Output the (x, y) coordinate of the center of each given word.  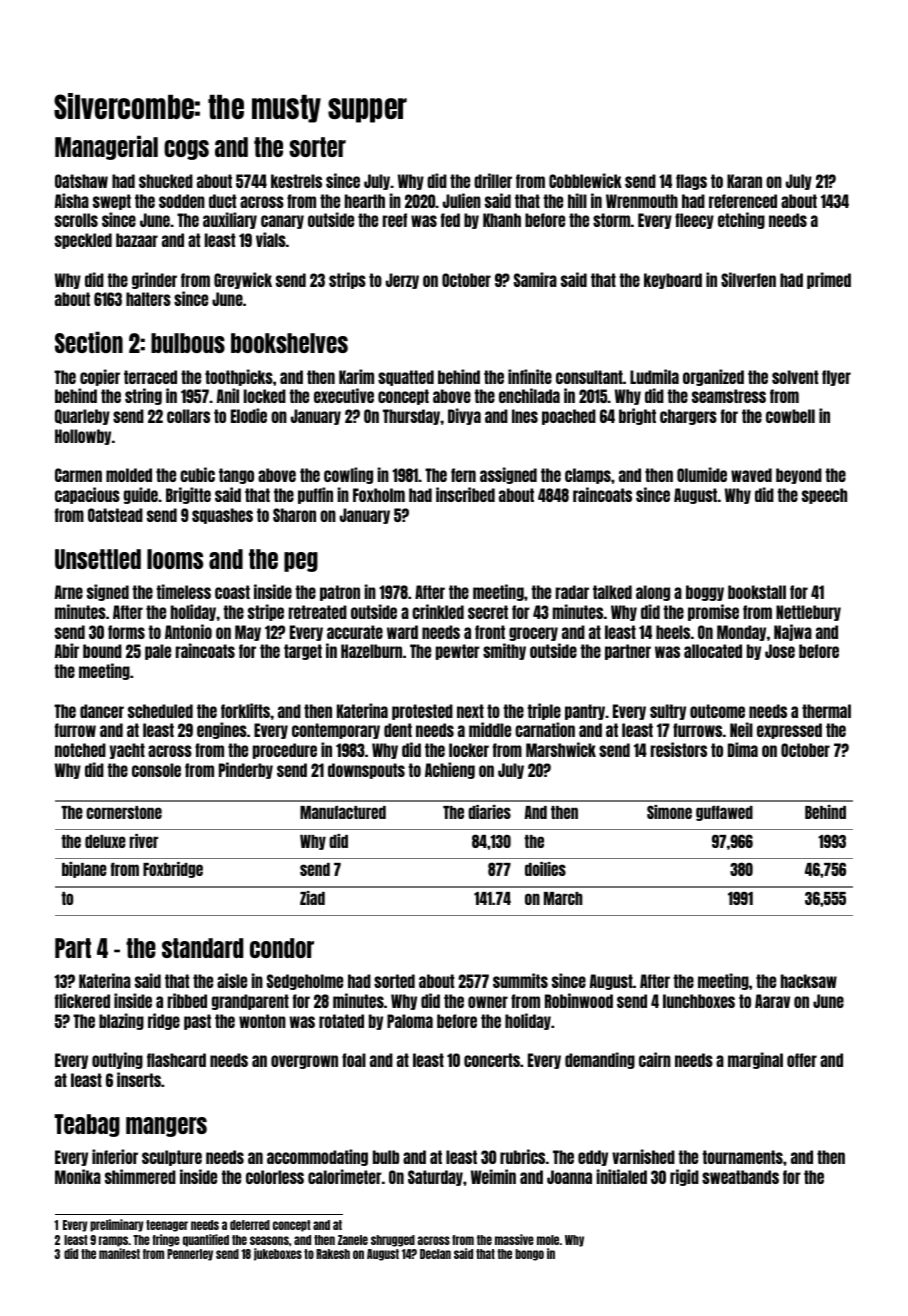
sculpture (172, 1158)
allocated (713, 651)
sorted (394, 981)
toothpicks (239, 377)
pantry (585, 712)
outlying (117, 1060)
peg (301, 562)
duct (222, 201)
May (248, 633)
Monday (741, 633)
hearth (365, 201)
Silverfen (748, 279)
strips (347, 280)
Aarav (772, 1001)
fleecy (694, 221)
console (156, 770)
